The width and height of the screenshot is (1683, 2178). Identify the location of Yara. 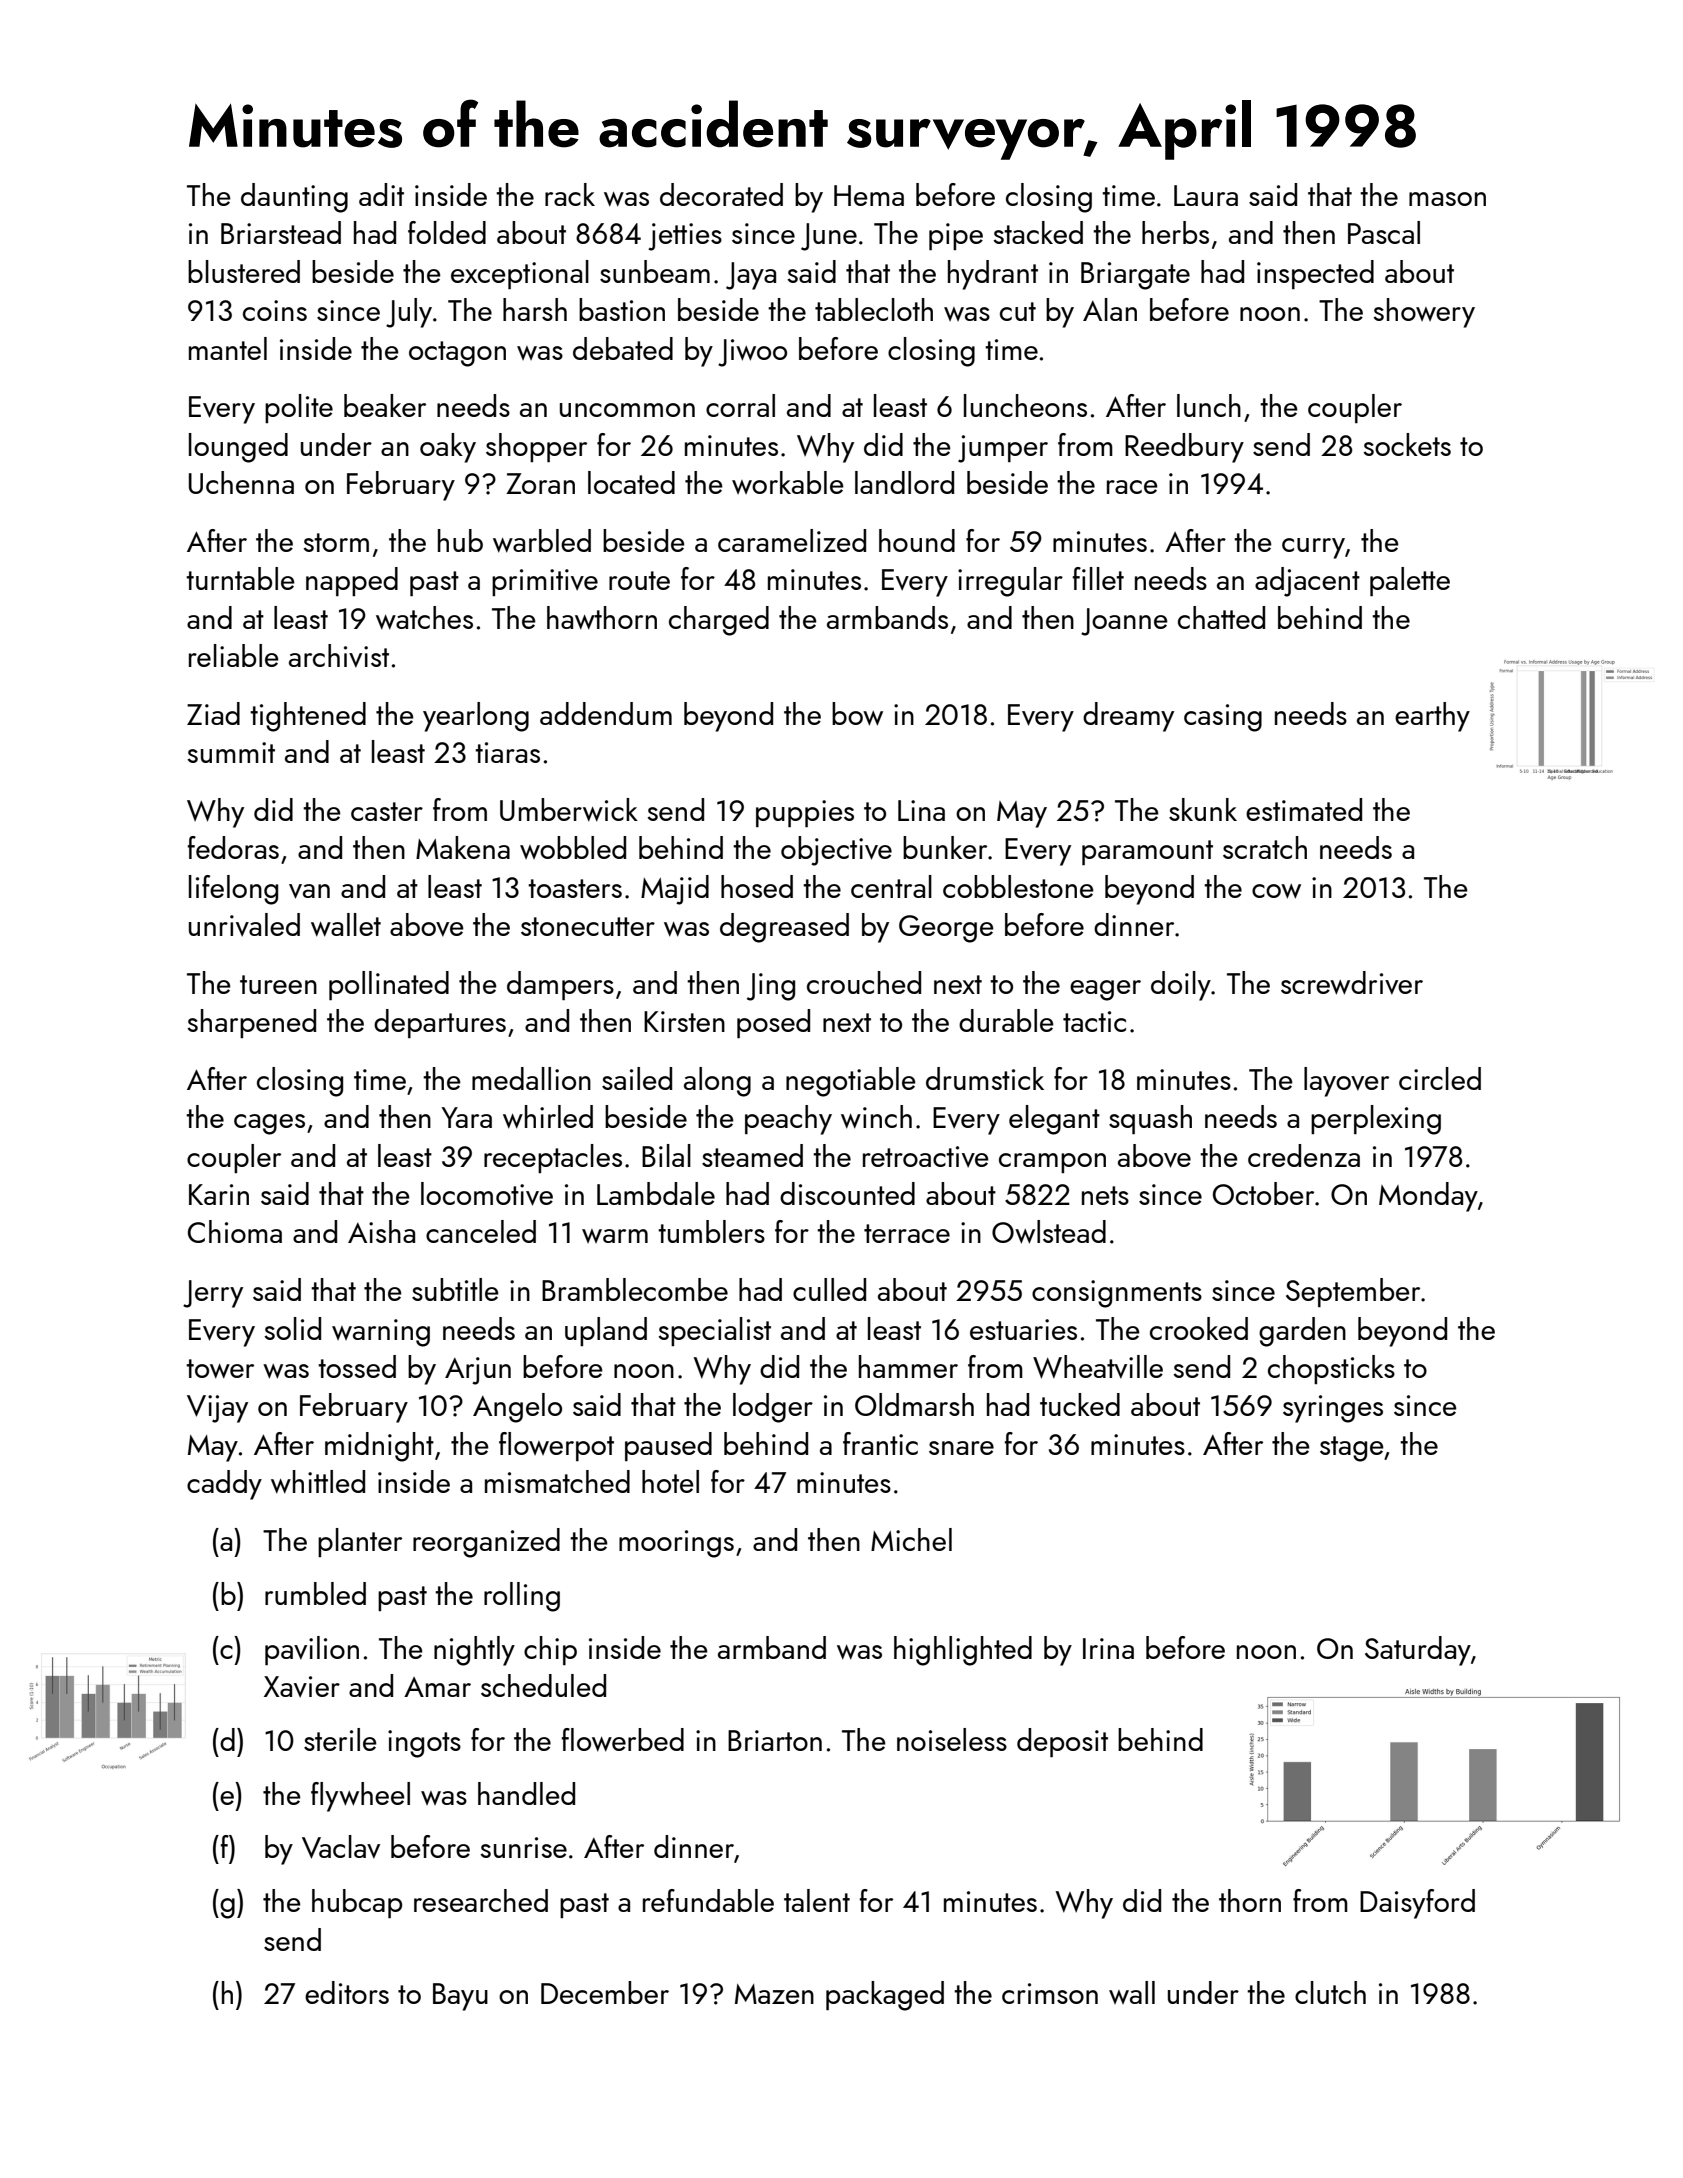
(466, 1117).
